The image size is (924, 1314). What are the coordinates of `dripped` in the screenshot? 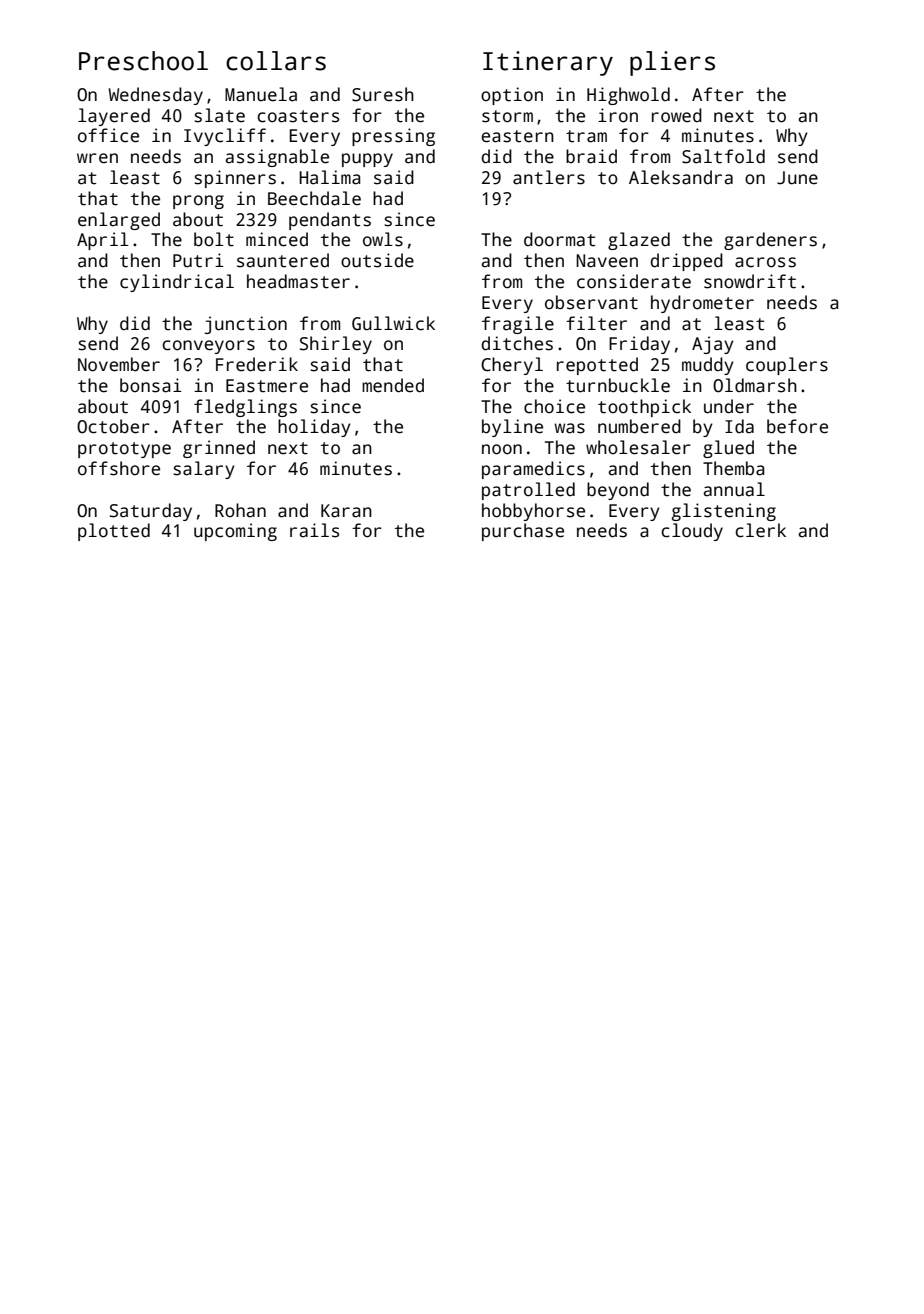 It's located at (687, 262).
